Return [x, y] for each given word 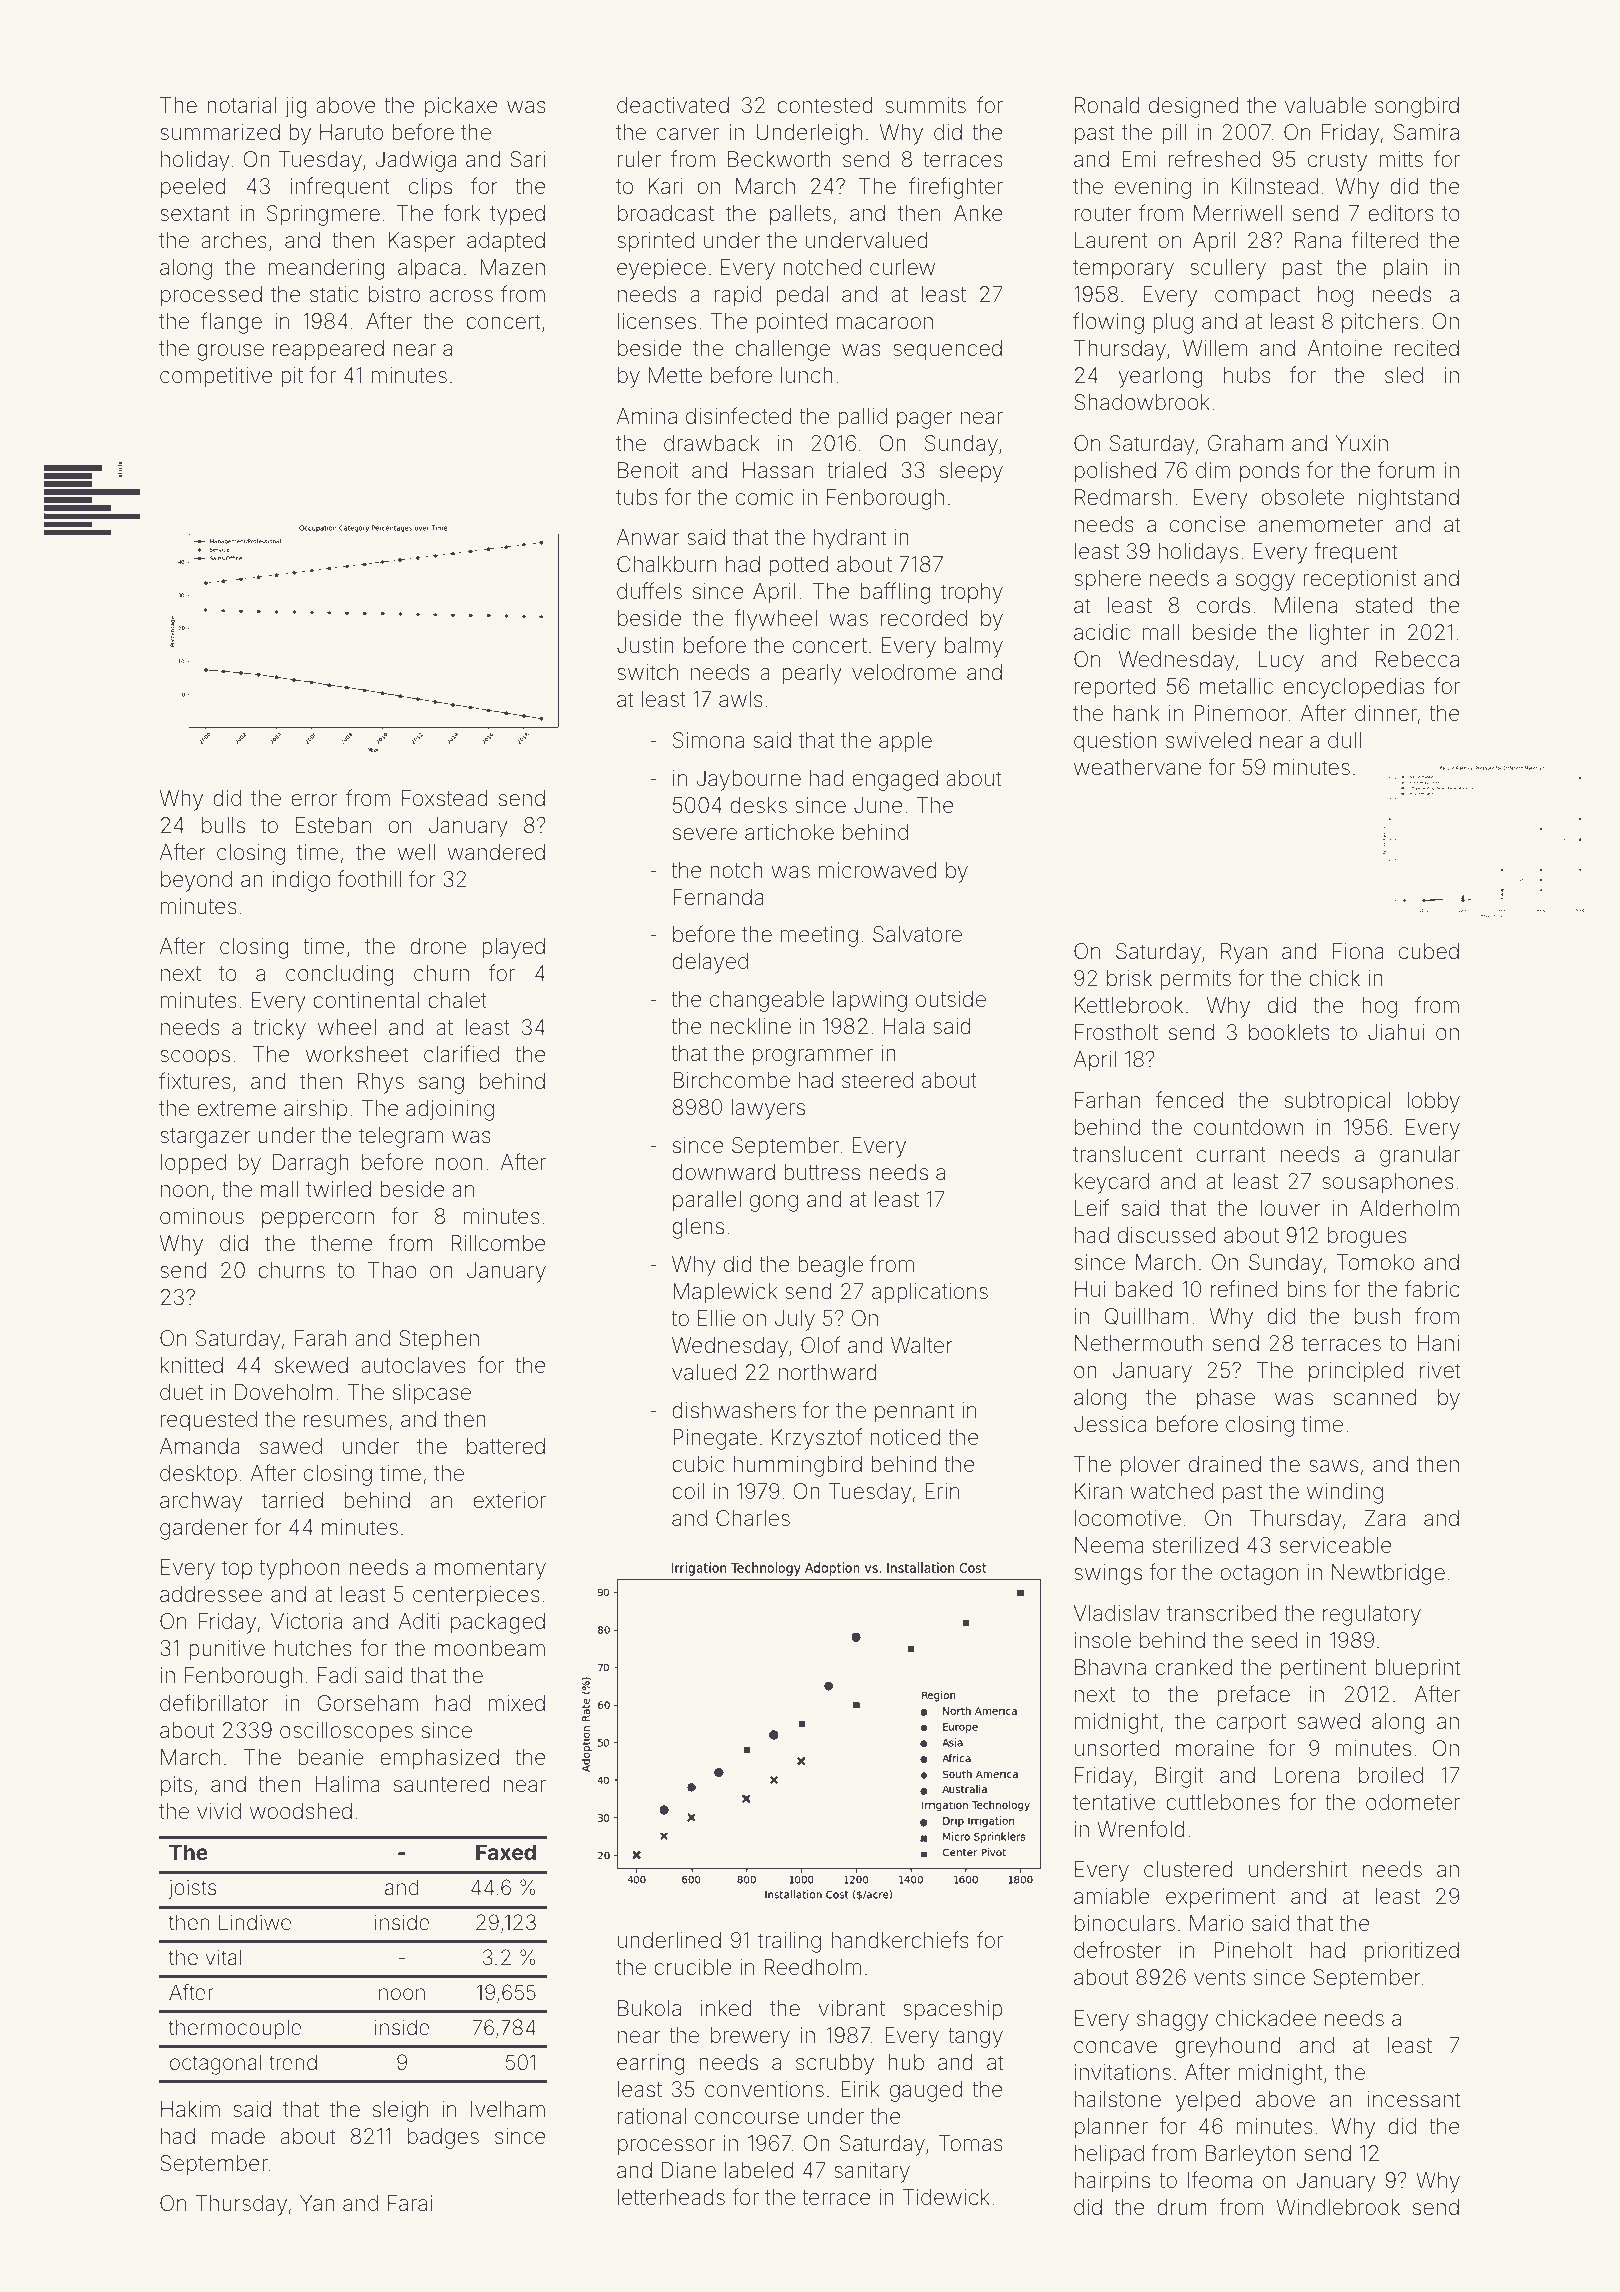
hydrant [850, 539]
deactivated [673, 105]
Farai [410, 2203]
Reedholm [812, 1967]
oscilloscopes [346, 1732]
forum [1406, 469]
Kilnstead [1274, 186]
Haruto [351, 132]
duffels [649, 591]
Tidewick [946, 2197]
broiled [1391, 1775]
